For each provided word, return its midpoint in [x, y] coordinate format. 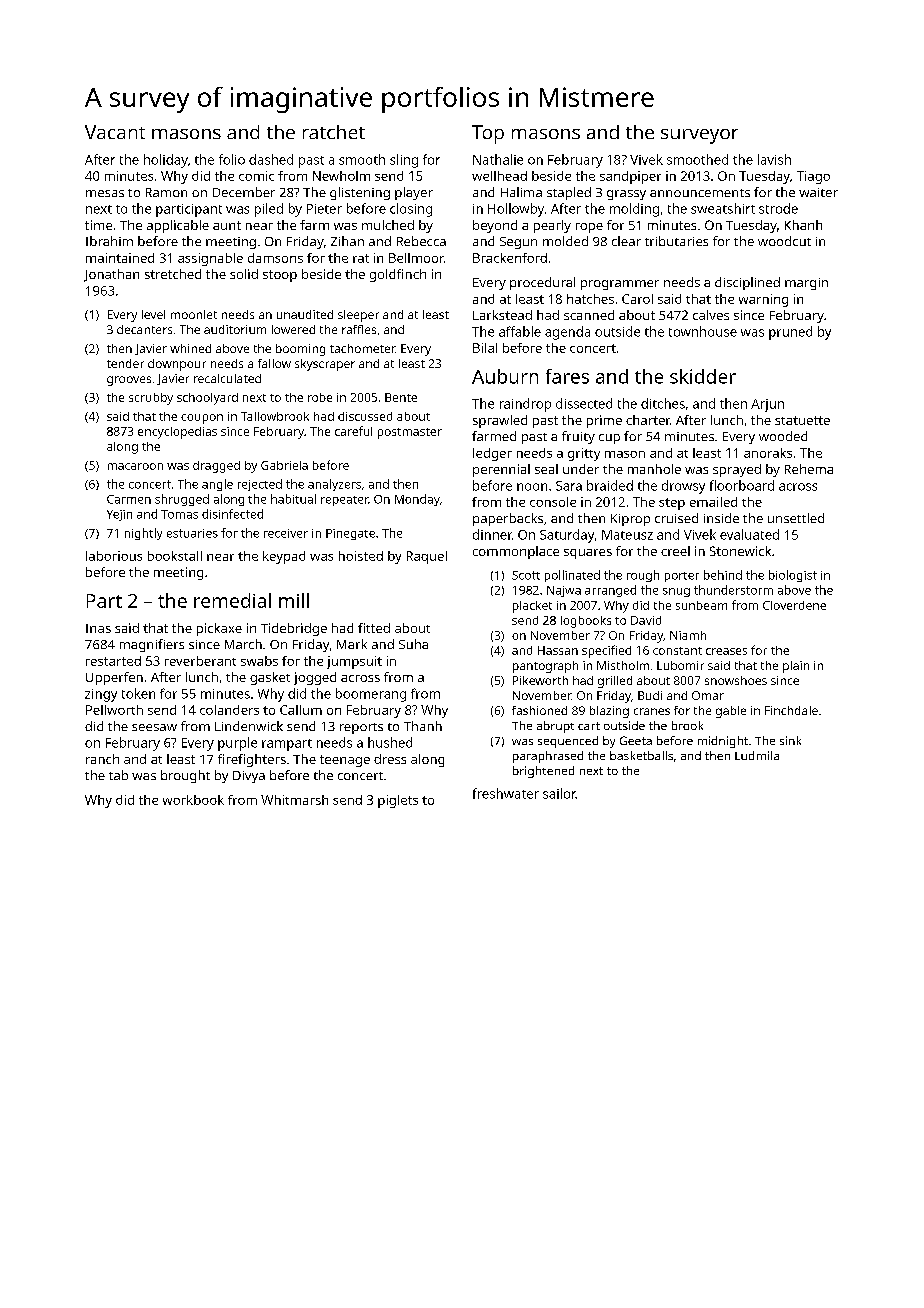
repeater [344, 501]
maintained [120, 258]
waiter [818, 192]
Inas [98, 628]
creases [726, 651]
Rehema [809, 469]
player [414, 193]
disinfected [232, 514]
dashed [271, 159]
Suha [413, 644]
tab [118, 775]
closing [411, 210]
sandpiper [630, 177]
